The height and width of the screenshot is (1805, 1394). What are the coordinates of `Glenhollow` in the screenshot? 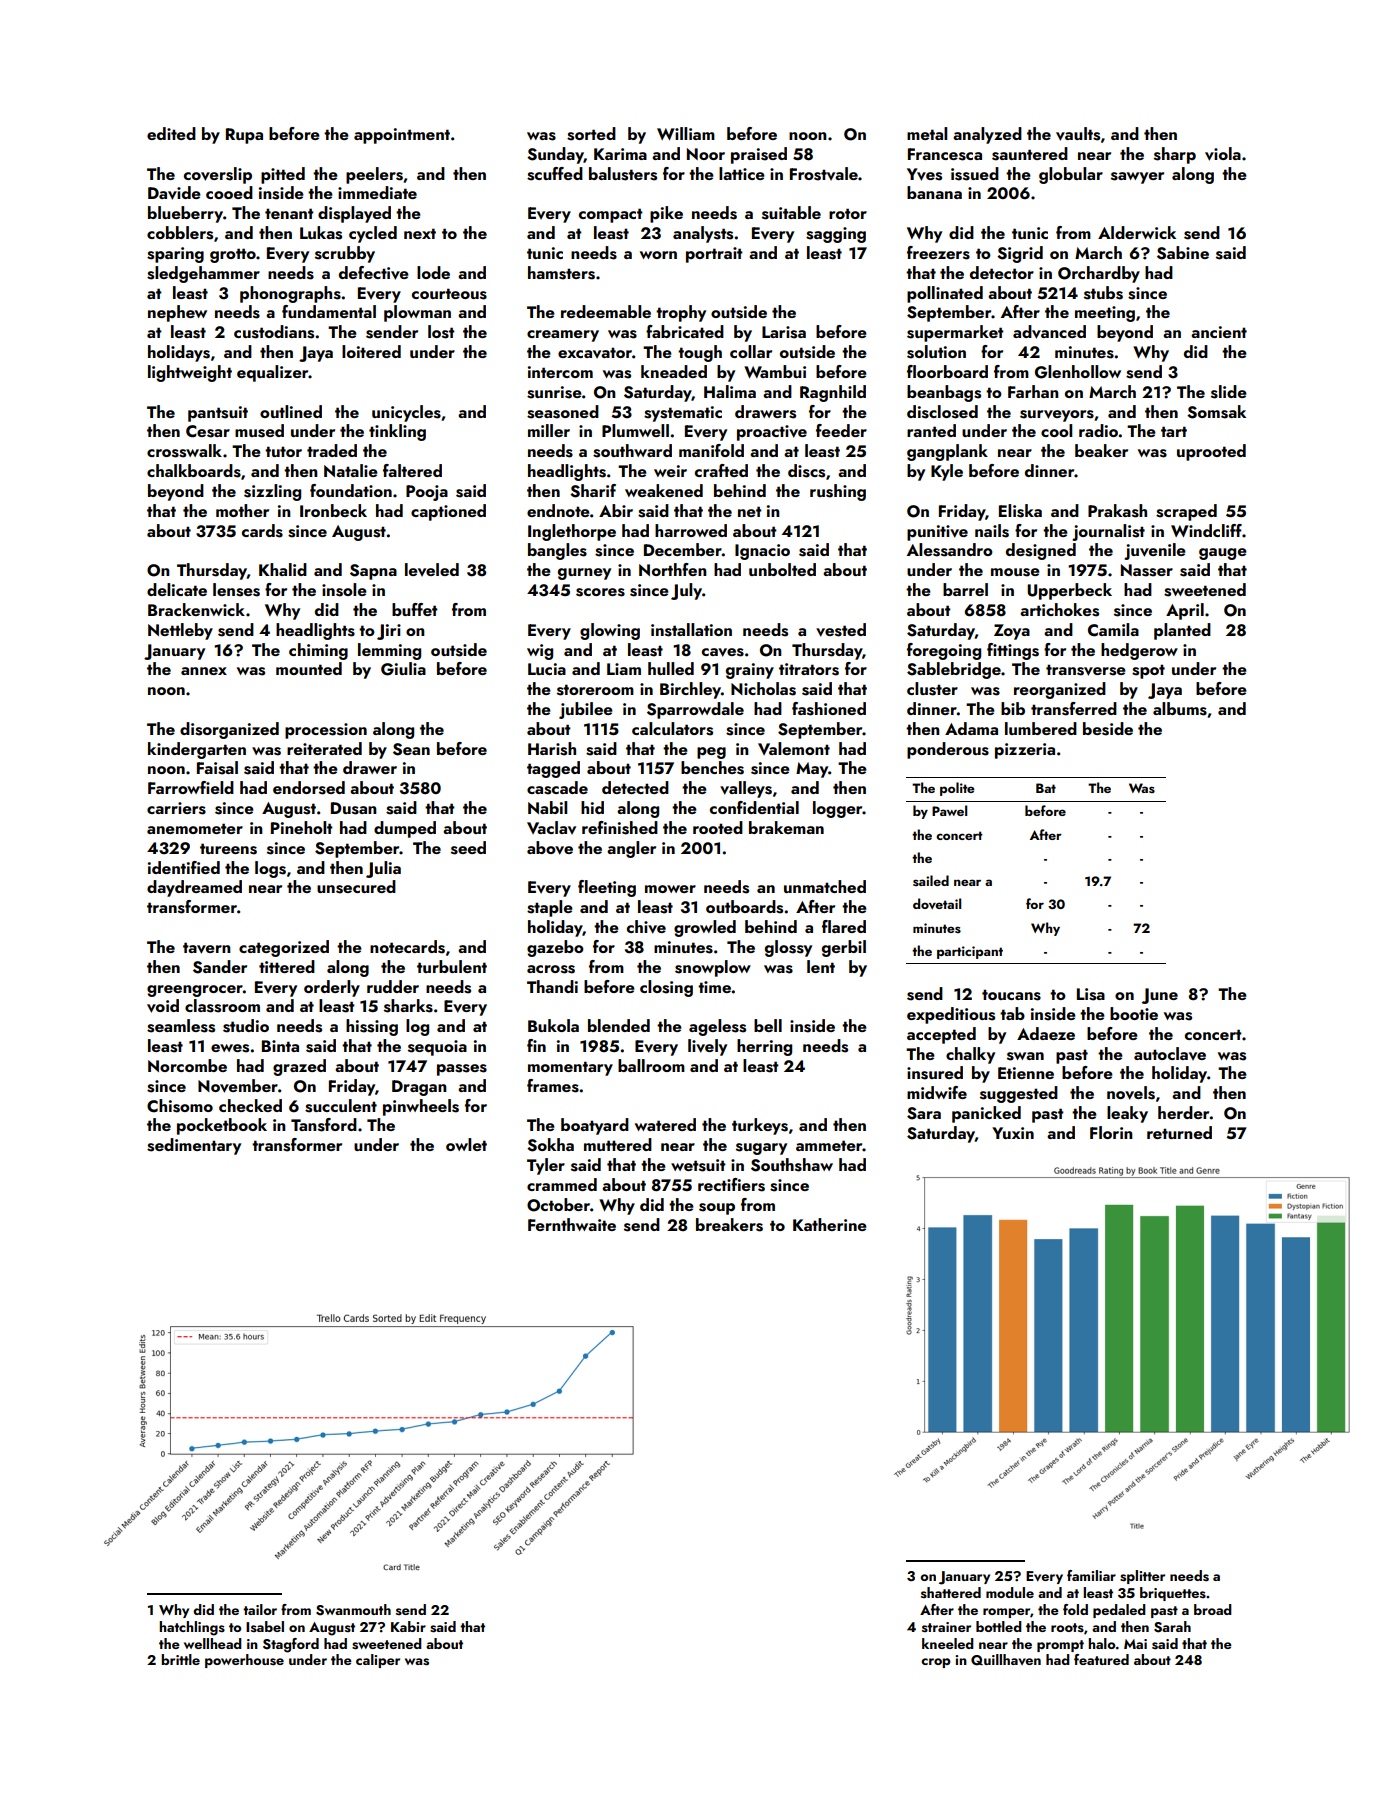 It's located at (1078, 372).
